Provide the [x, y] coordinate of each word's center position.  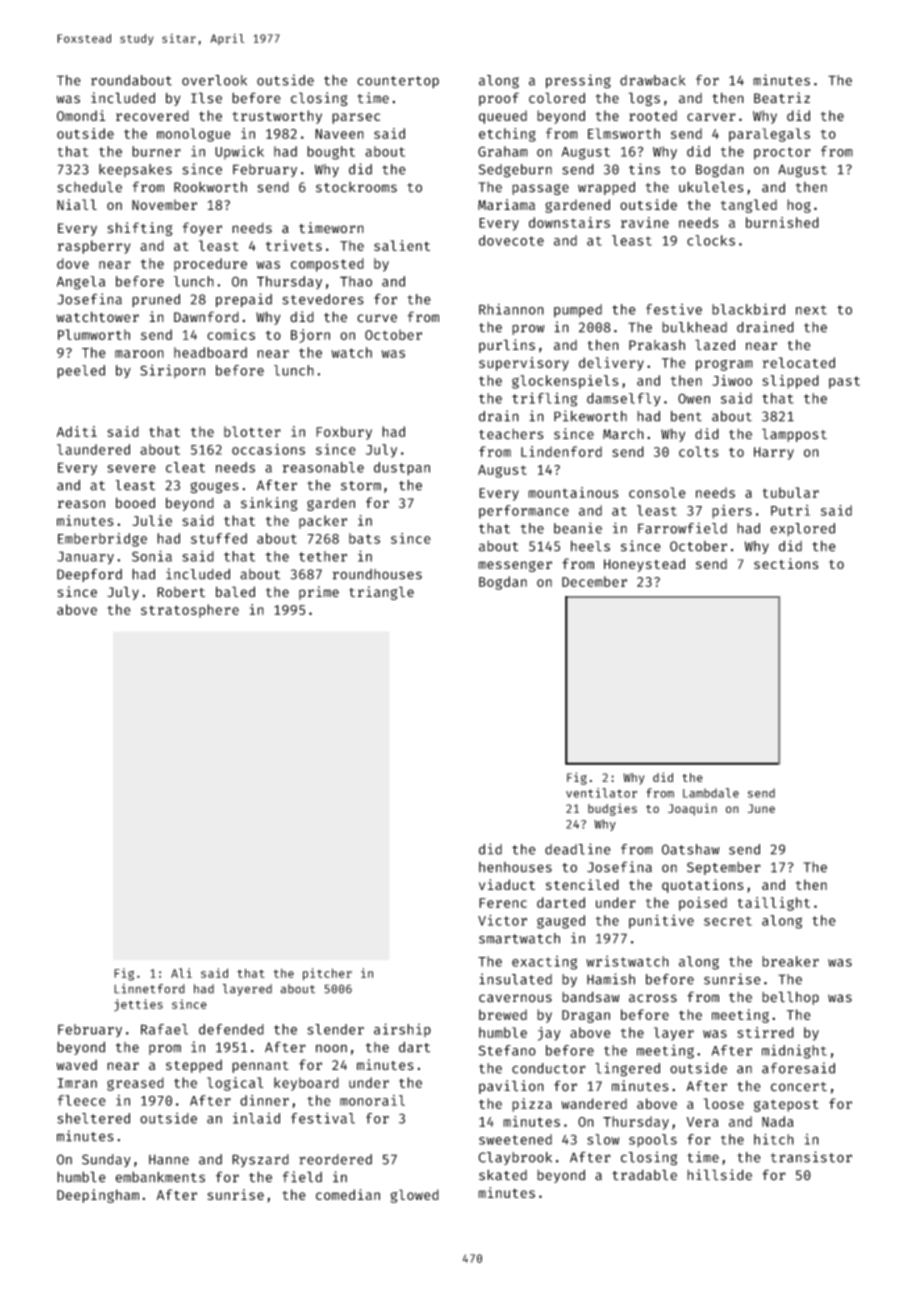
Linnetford [149, 989]
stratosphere [190, 611]
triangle [381, 593]
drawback [652, 80]
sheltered [93, 1118]
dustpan [402, 469]
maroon [139, 354]
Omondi [81, 115]
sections [786, 563]
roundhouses [377, 574]
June [761, 808]
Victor [502, 920]
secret [728, 921]
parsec [356, 118]
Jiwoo [732, 380]
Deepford [89, 575]
